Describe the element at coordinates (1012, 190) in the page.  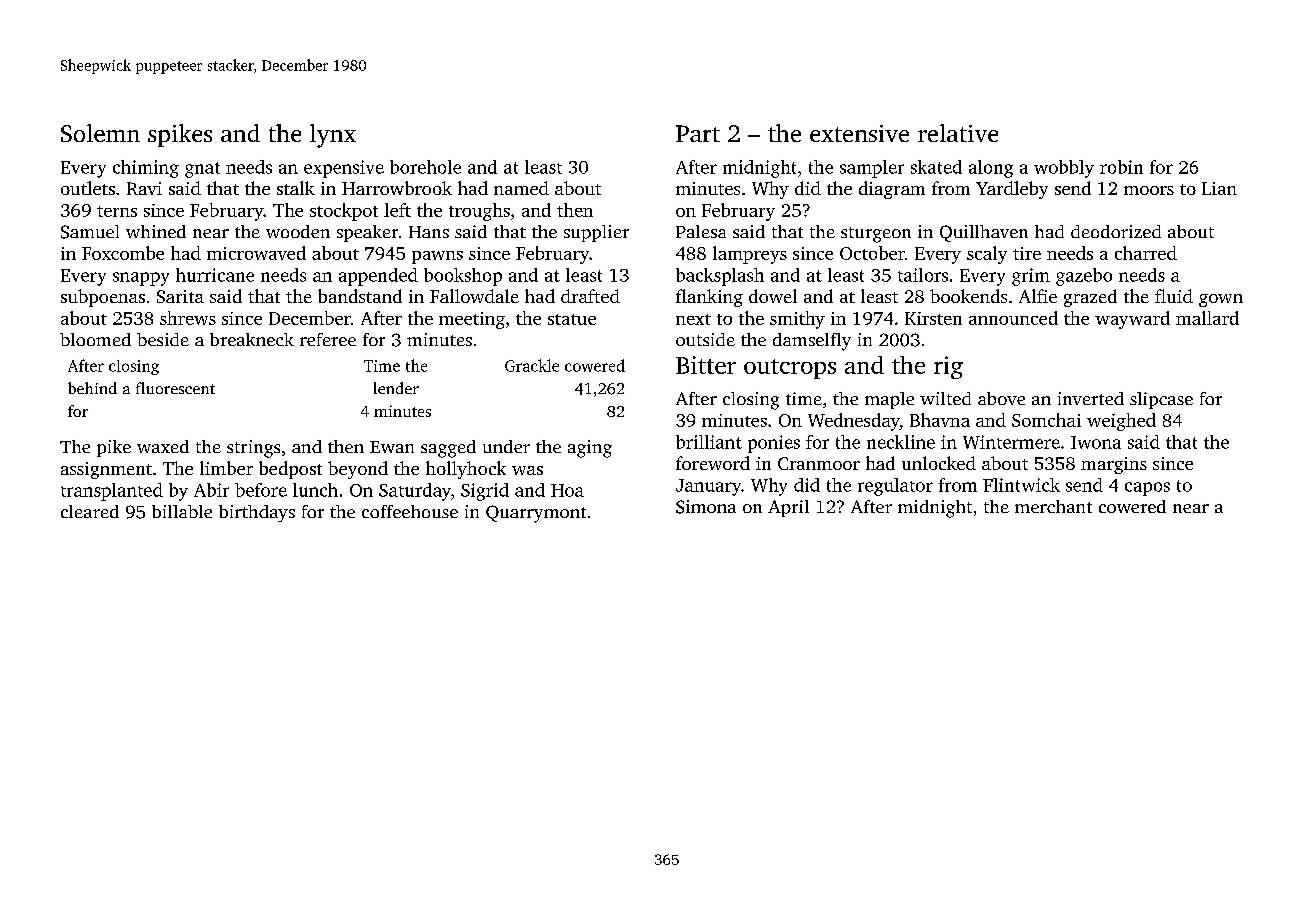
I see `Yardleby` at that location.
